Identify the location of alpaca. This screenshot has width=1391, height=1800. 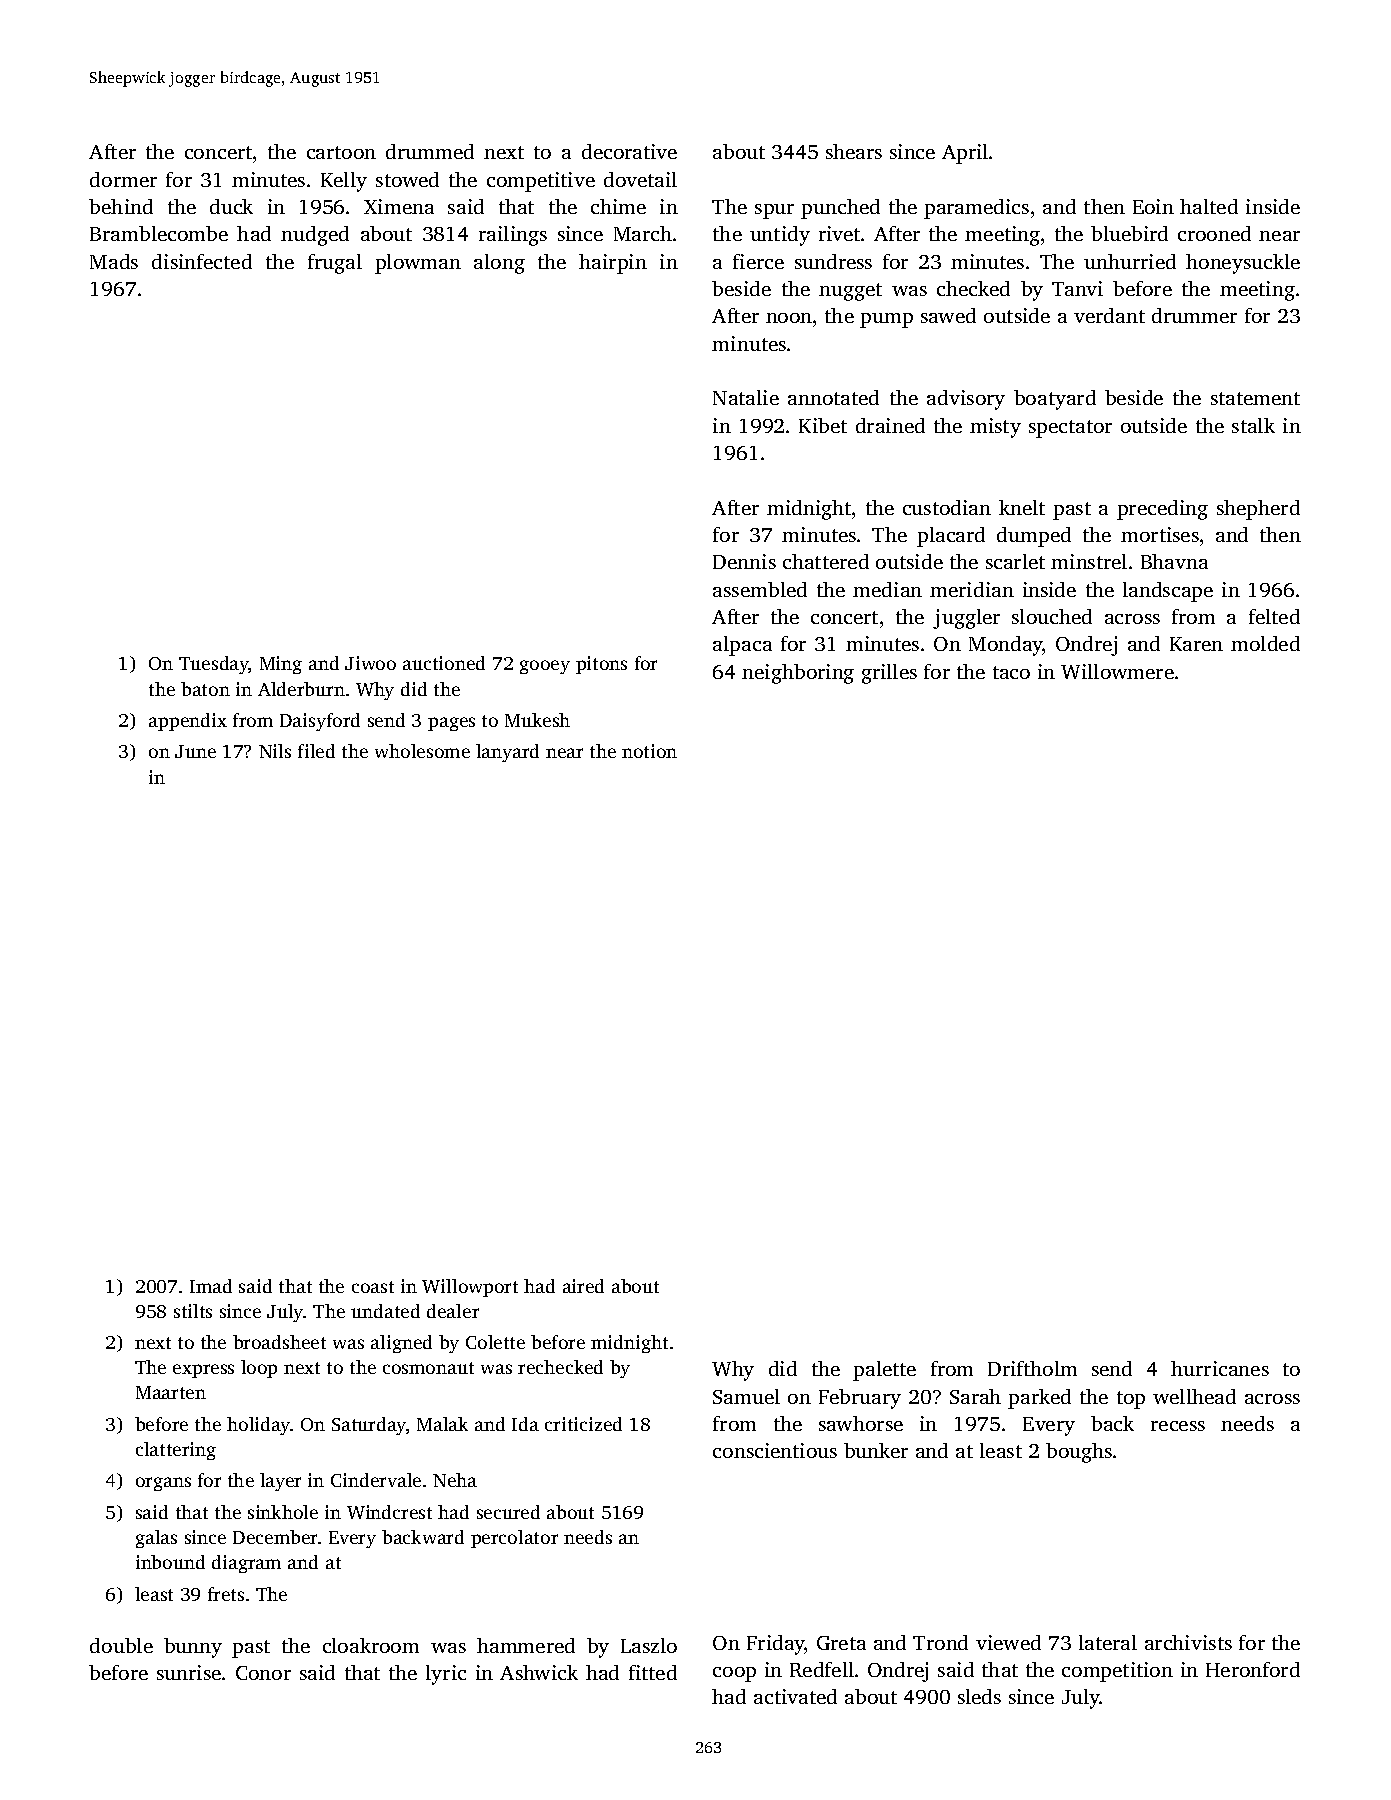
(742, 646).
